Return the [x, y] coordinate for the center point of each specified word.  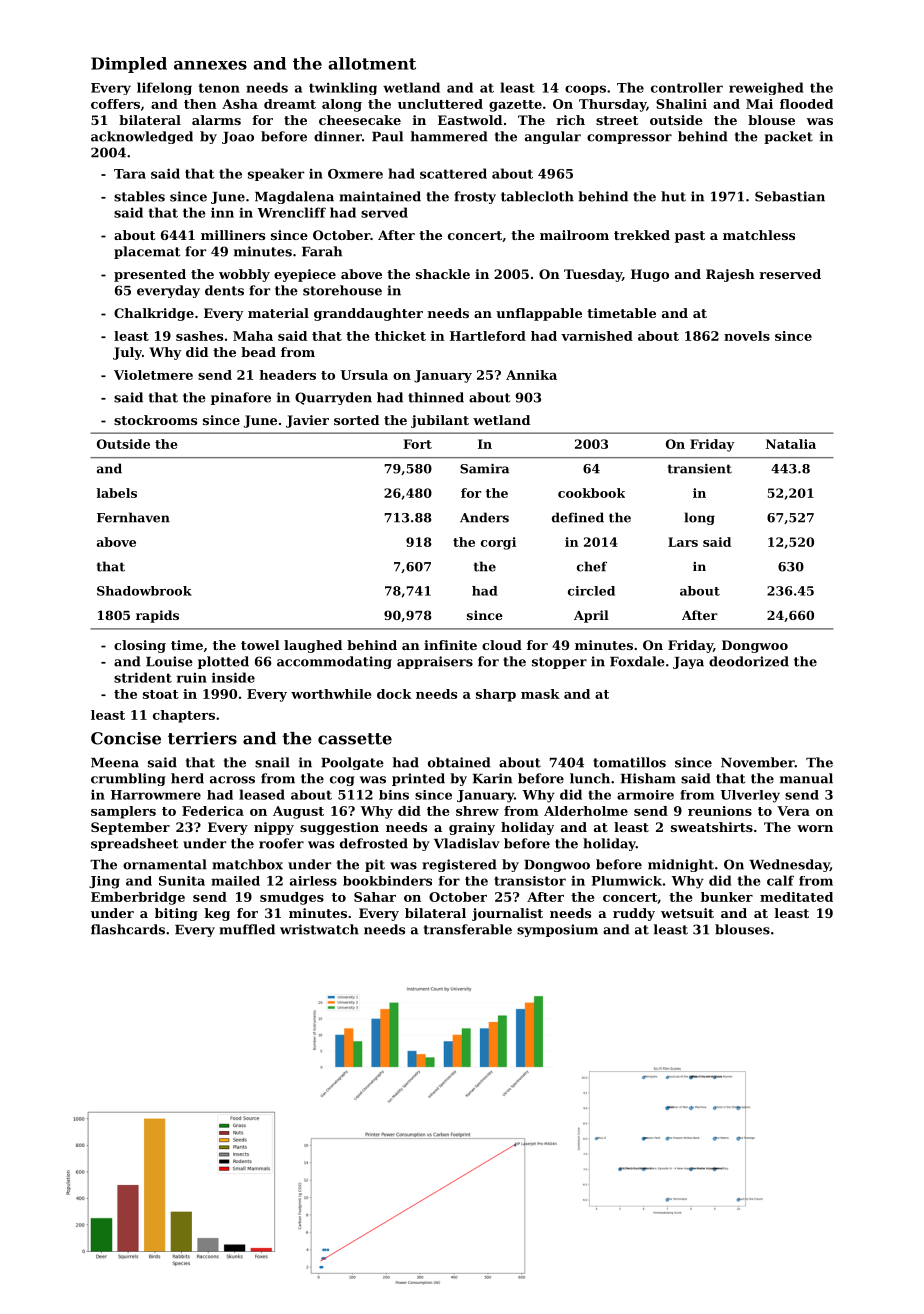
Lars [683, 542]
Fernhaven [133, 517]
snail [272, 762]
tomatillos [629, 762]
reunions [720, 811]
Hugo [650, 275]
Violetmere [153, 375]
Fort [417, 444]
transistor [530, 881]
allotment [372, 63]
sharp [496, 695]
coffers [115, 104]
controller [687, 87]
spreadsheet [134, 844]
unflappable [539, 314]
